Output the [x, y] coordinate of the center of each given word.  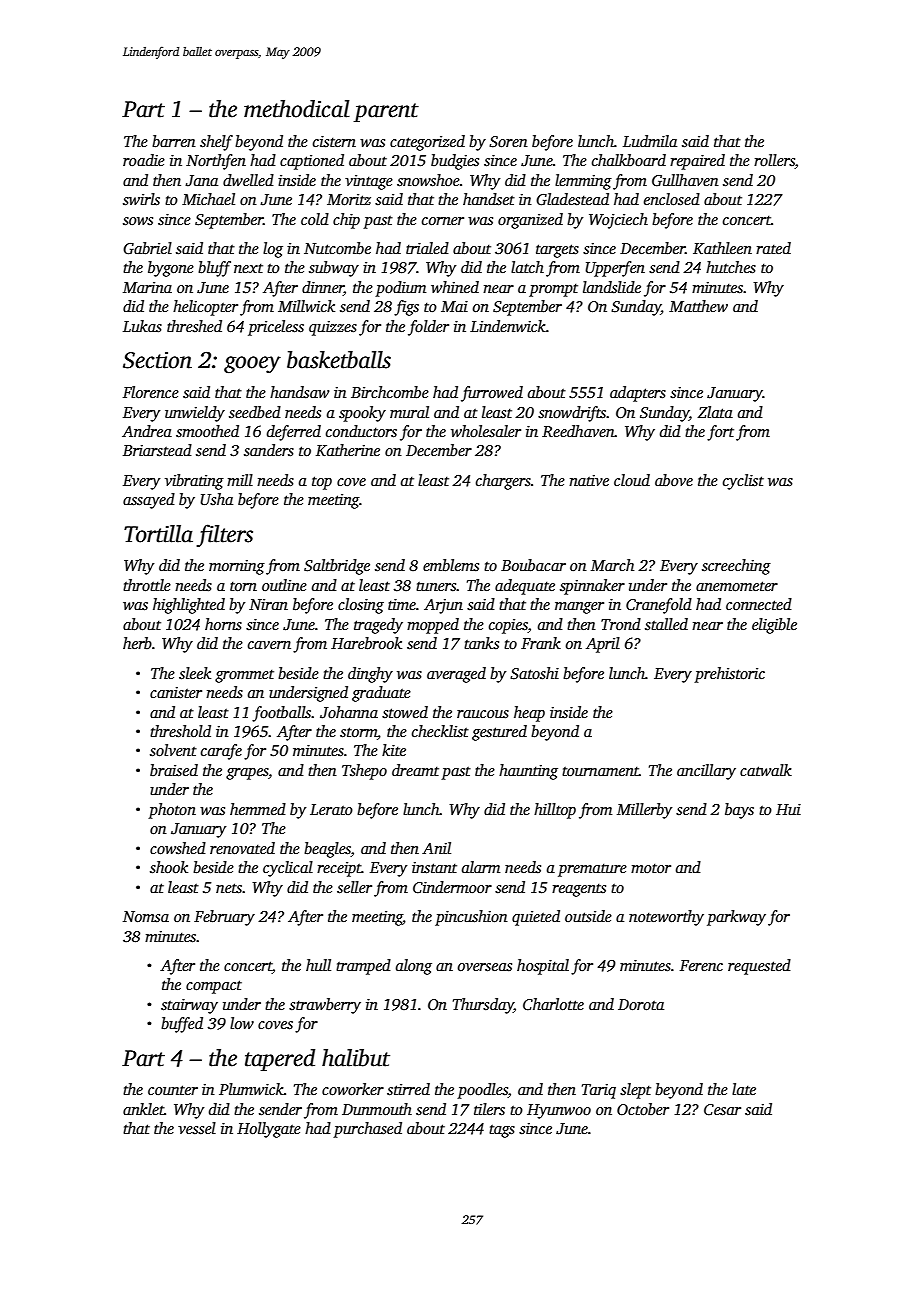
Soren [508, 142]
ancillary [706, 772]
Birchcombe [390, 392]
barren [174, 141]
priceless [276, 328]
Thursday [483, 1006]
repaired [697, 162]
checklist [440, 731]
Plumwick [251, 1089]
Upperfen [615, 269]
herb [137, 643]
